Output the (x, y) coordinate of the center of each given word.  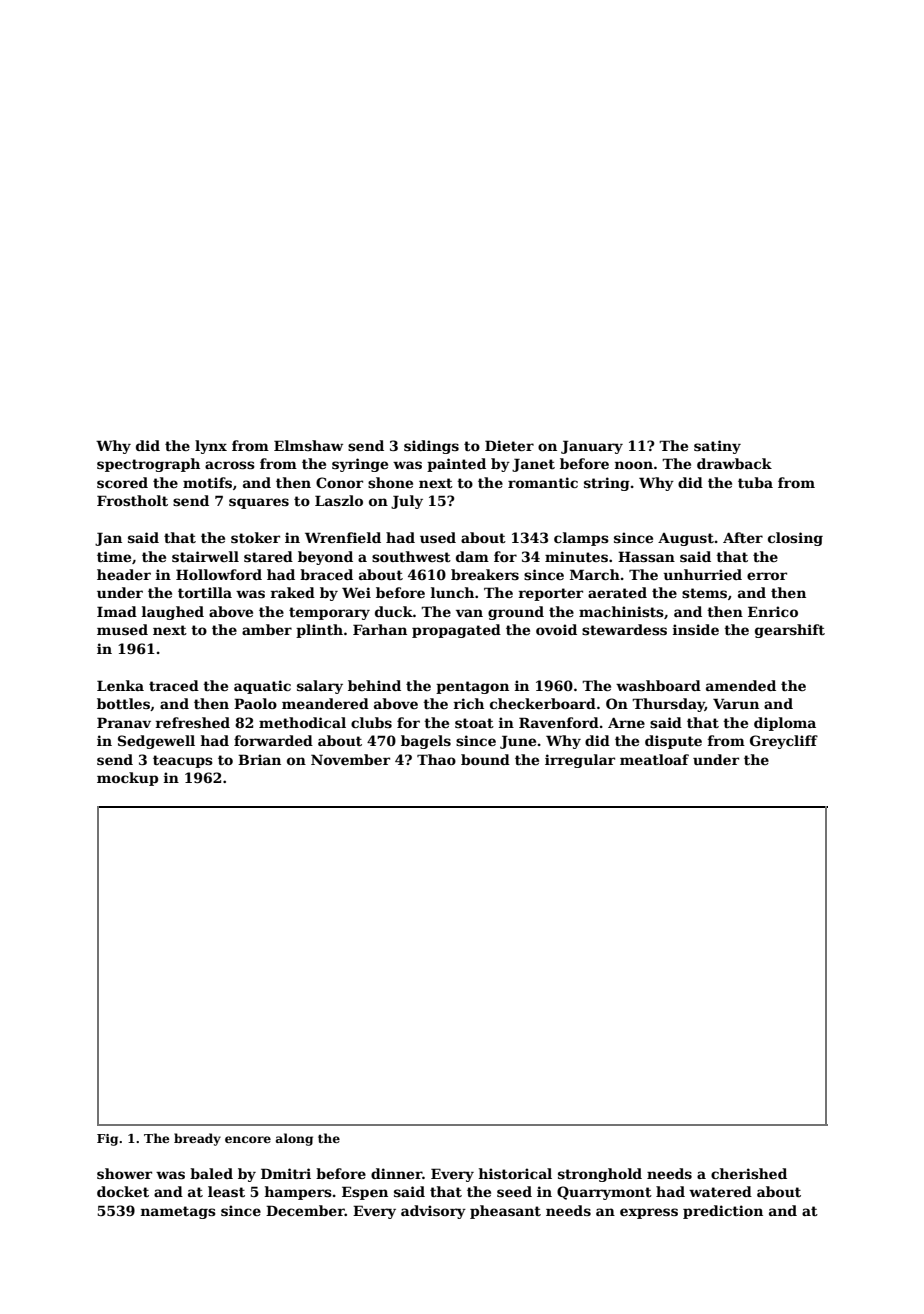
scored (122, 482)
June (518, 742)
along (294, 1139)
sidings (431, 447)
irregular (580, 761)
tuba (755, 482)
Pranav (124, 722)
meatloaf (654, 759)
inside (696, 629)
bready (197, 1139)
